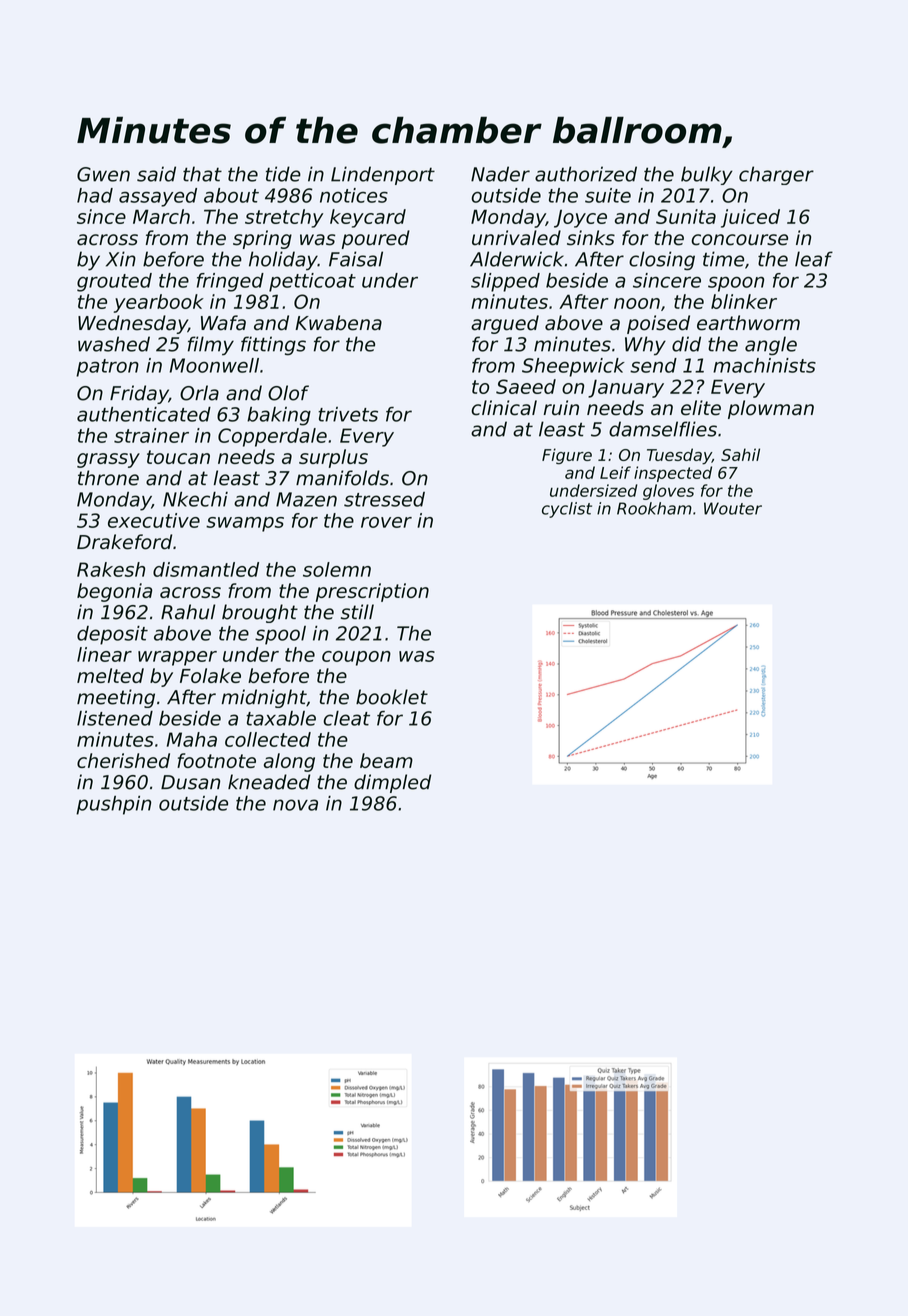  What do you see at coordinates (701, 408) in the screenshot?
I see `elite` at bounding box center [701, 408].
